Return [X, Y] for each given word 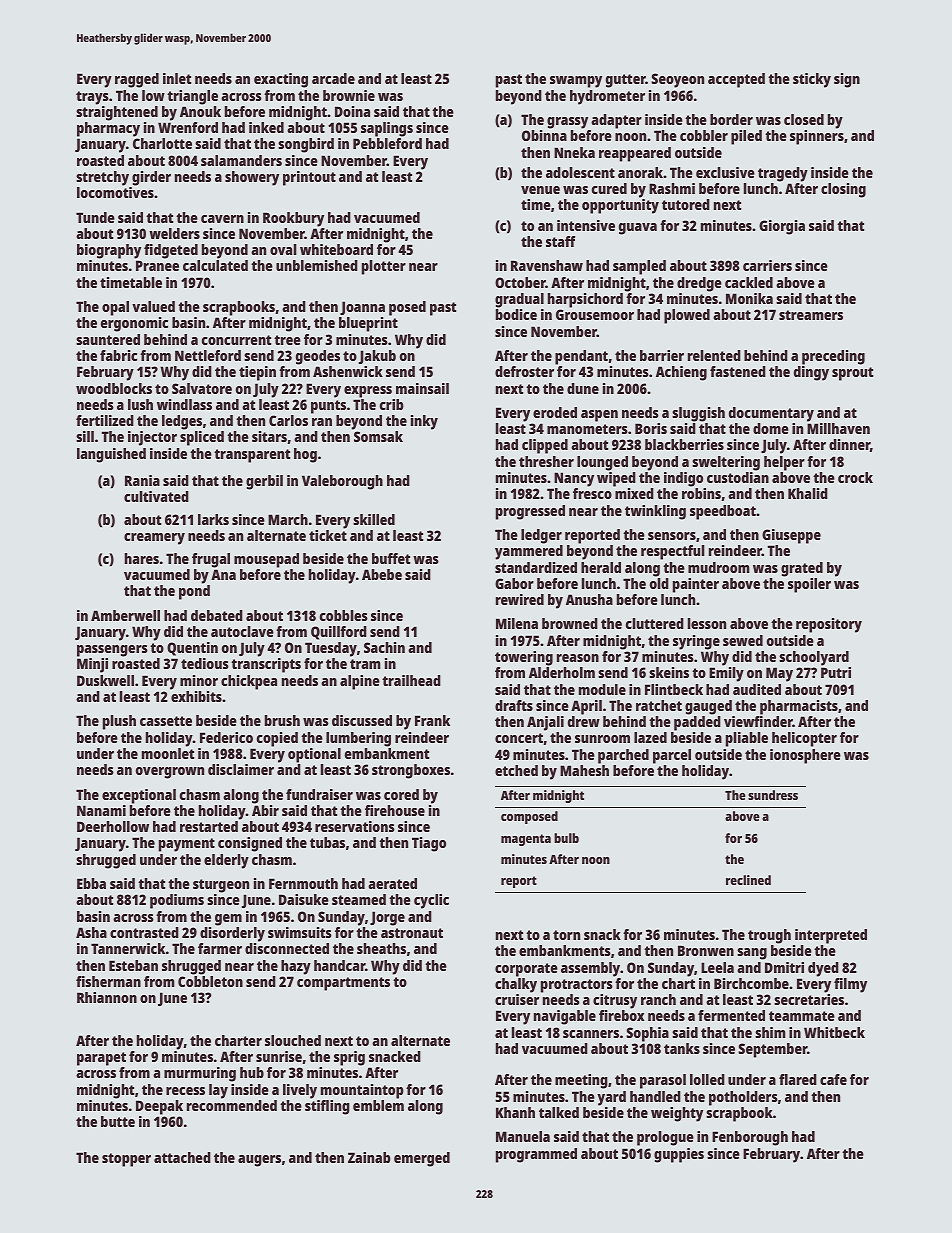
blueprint [368, 324]
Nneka [574, 152]
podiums [177, 901]
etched [516, 770]
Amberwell [125, 615]
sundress [773, 795]
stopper [126, 1160]
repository [829, 625]
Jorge [387, 918]
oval [283, 249]
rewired [520, 599]
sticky [812, 80]
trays [92, 98]
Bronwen [706, 950]
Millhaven [838, 428]
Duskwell [105, 680]
